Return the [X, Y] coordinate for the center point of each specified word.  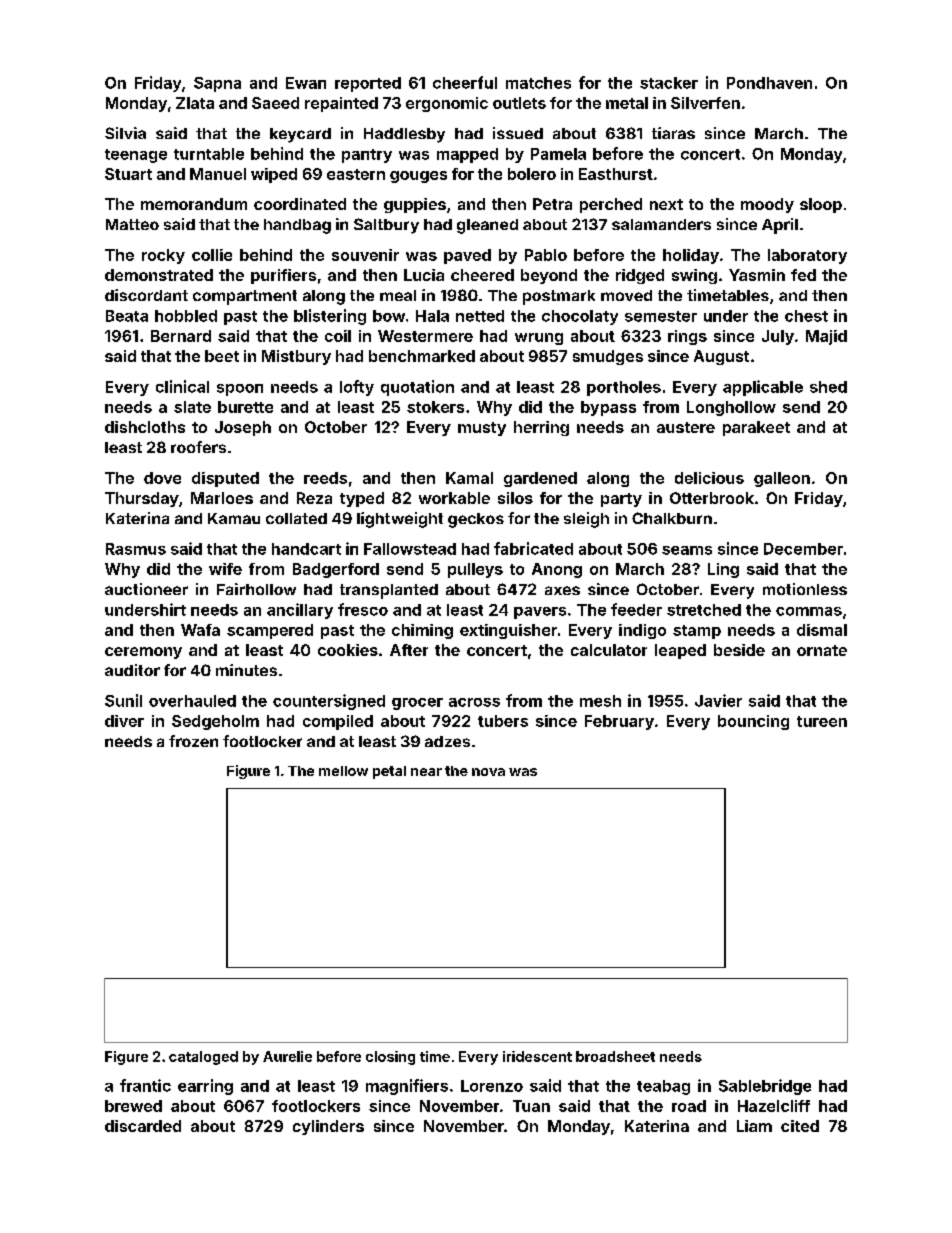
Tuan [531, 1106]
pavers [540, 613]
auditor [132, 670]
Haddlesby [404, 135]
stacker [669, 83]
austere [686, 427]
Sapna [217, 84]
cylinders [328, 1127]
